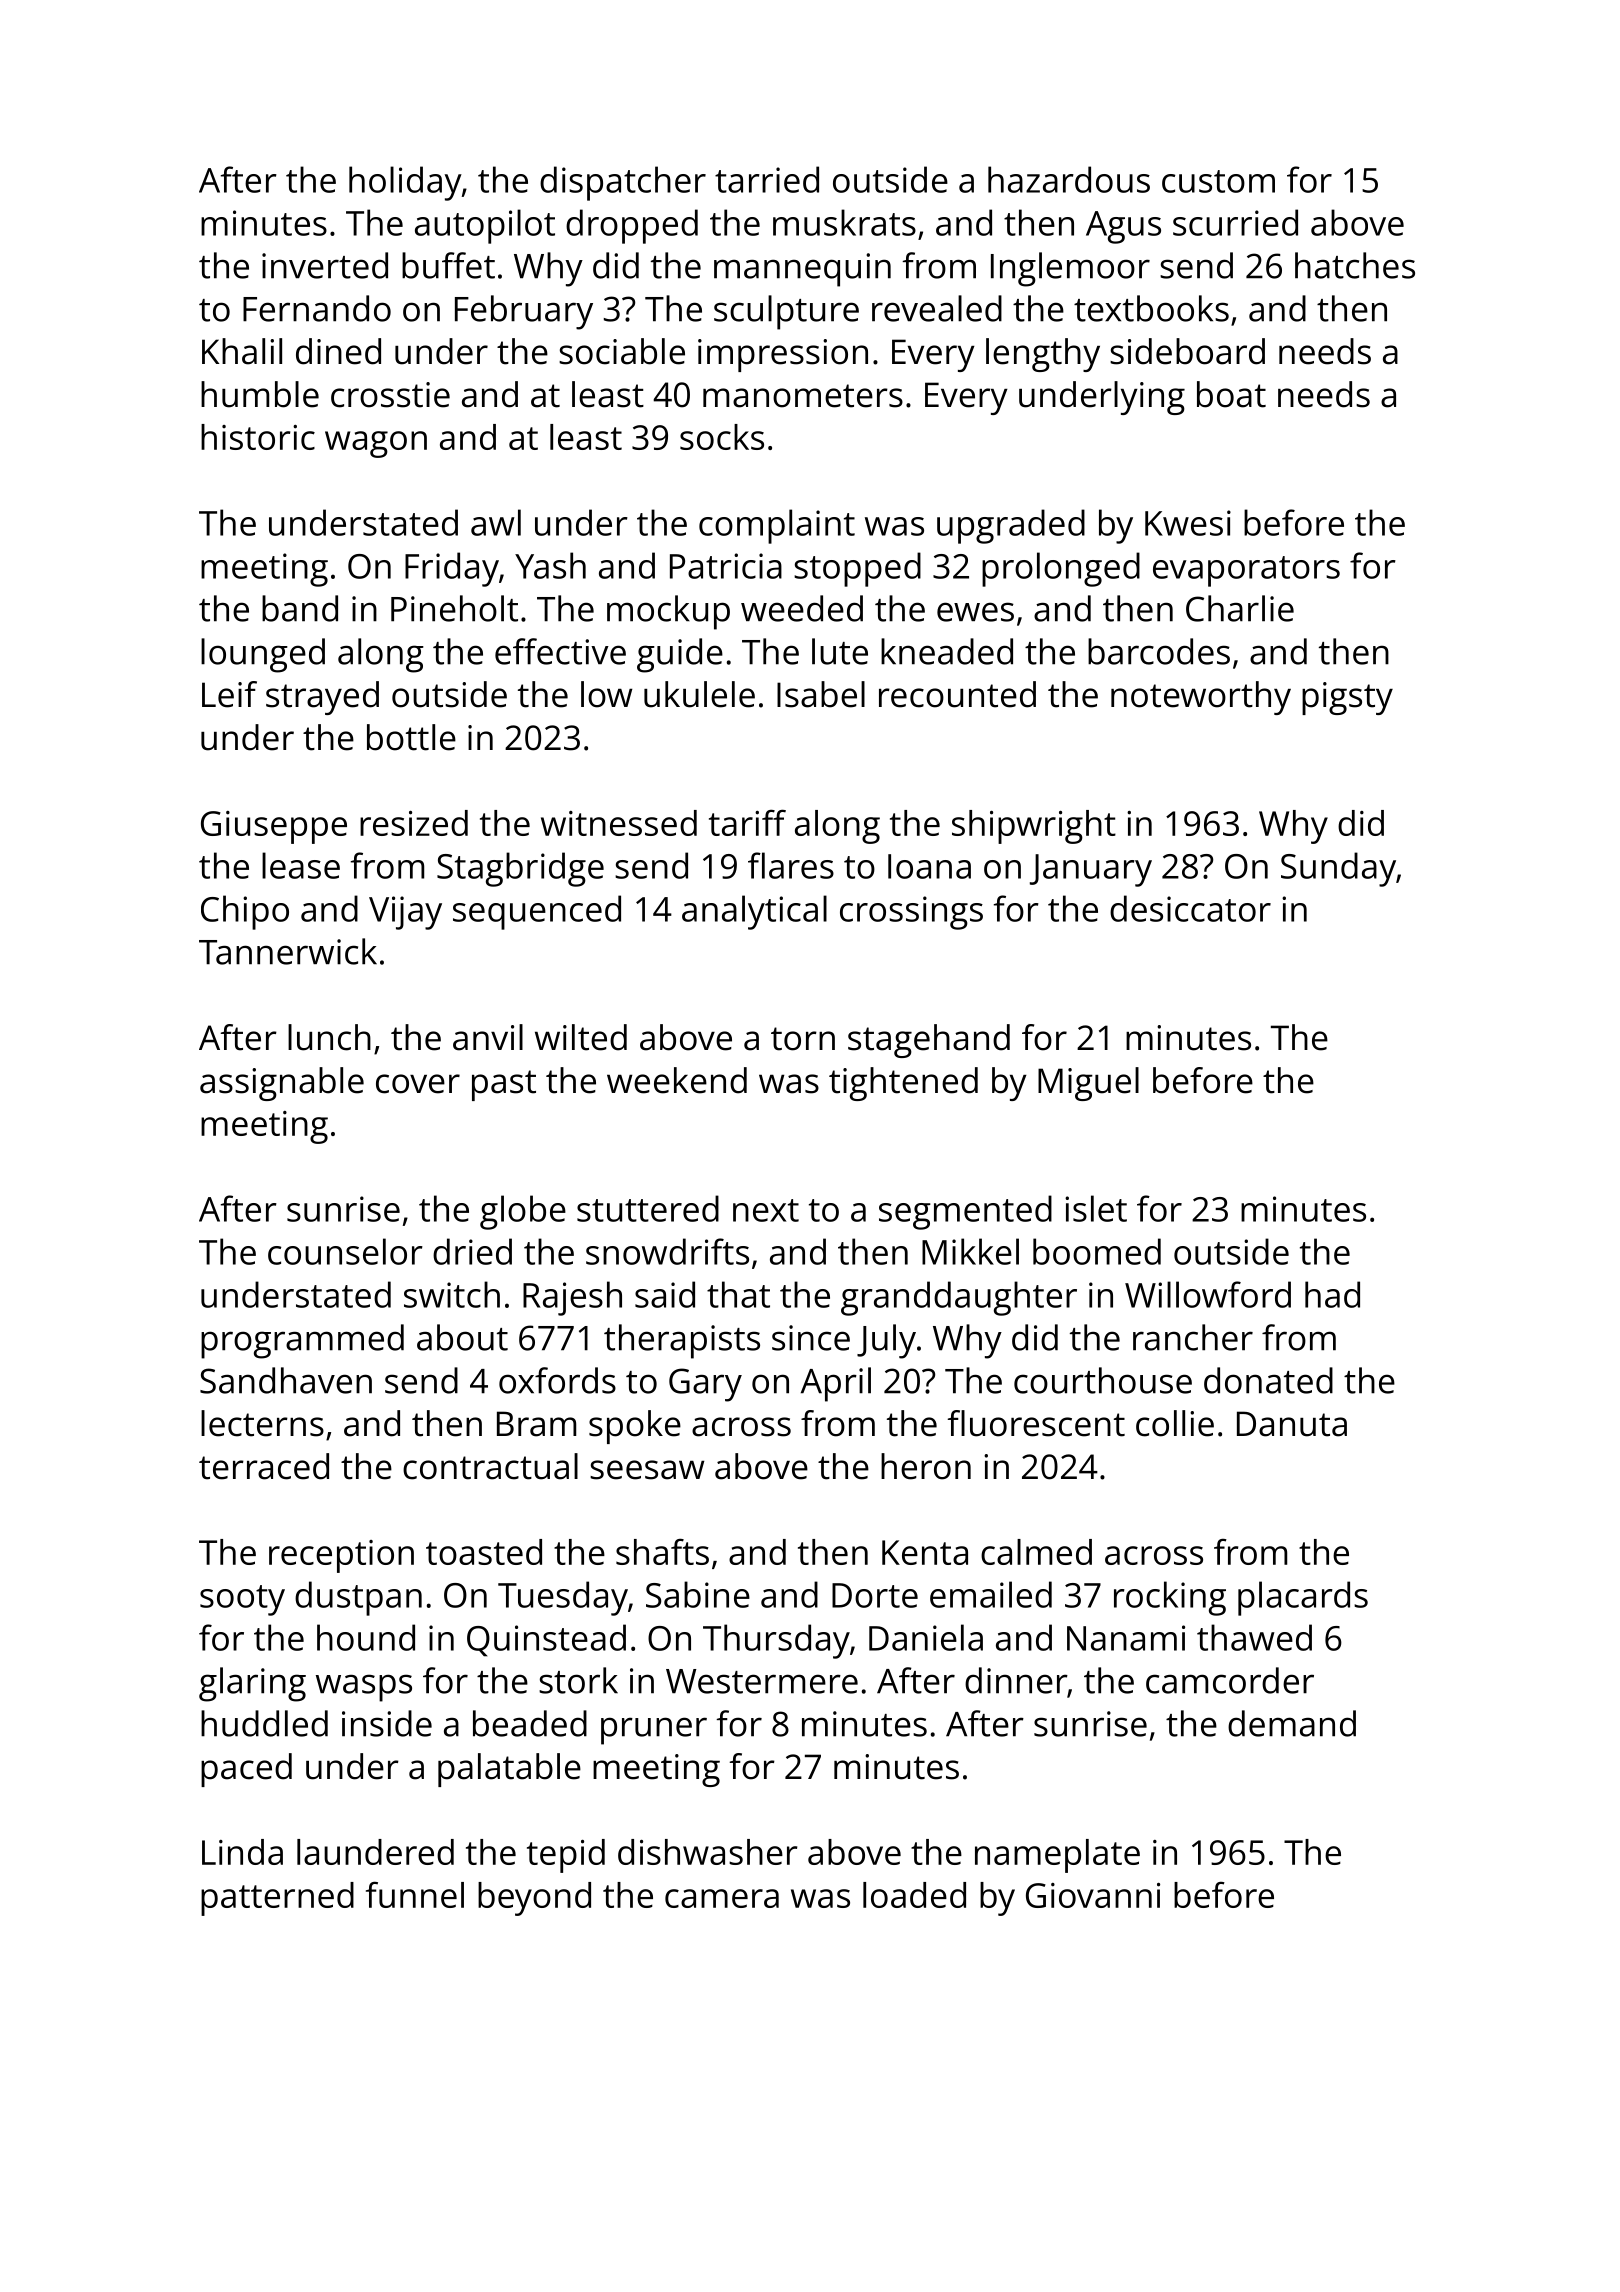  What do you see at coordinates (722, 1898) in the screenshot?
I see `camera` at bounding box center [722, 1898].
